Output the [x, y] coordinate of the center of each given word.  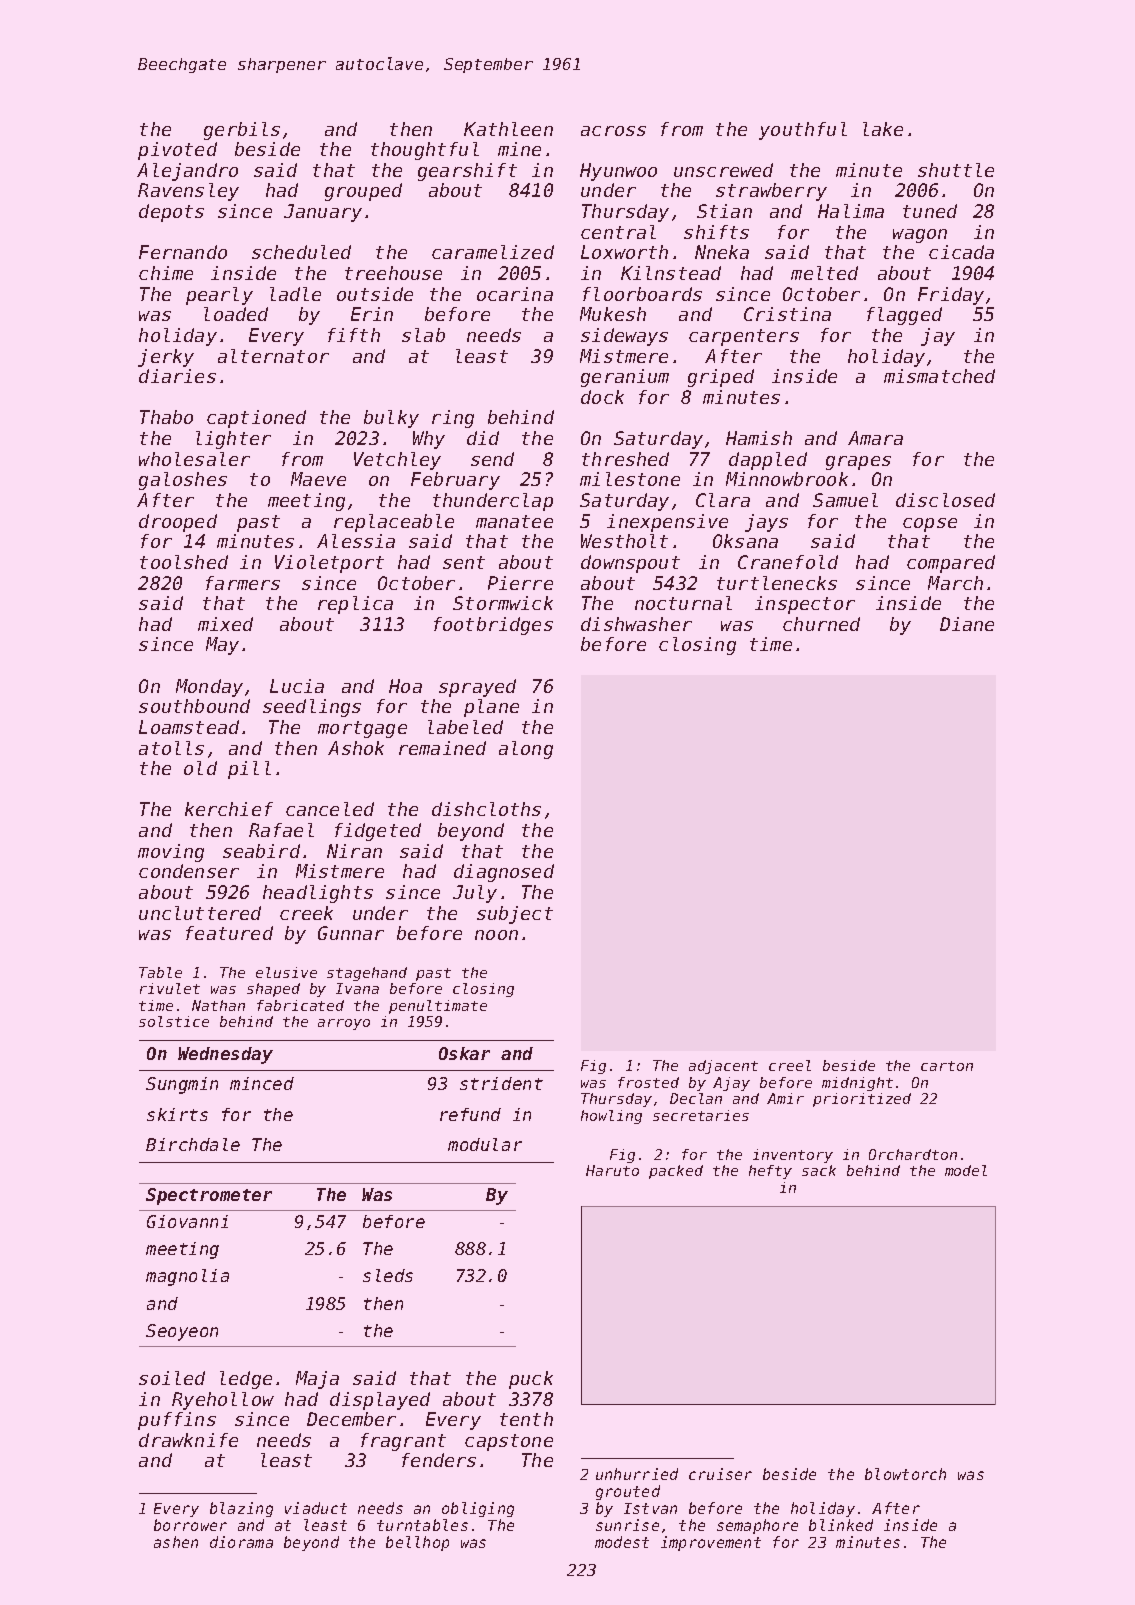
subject [515, 915]
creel [790, 1065]
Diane [967, 624]
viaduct [316, 1508]
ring [453, 419]
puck [531, 1380]
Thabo [166, 417]
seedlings [312, 708]
